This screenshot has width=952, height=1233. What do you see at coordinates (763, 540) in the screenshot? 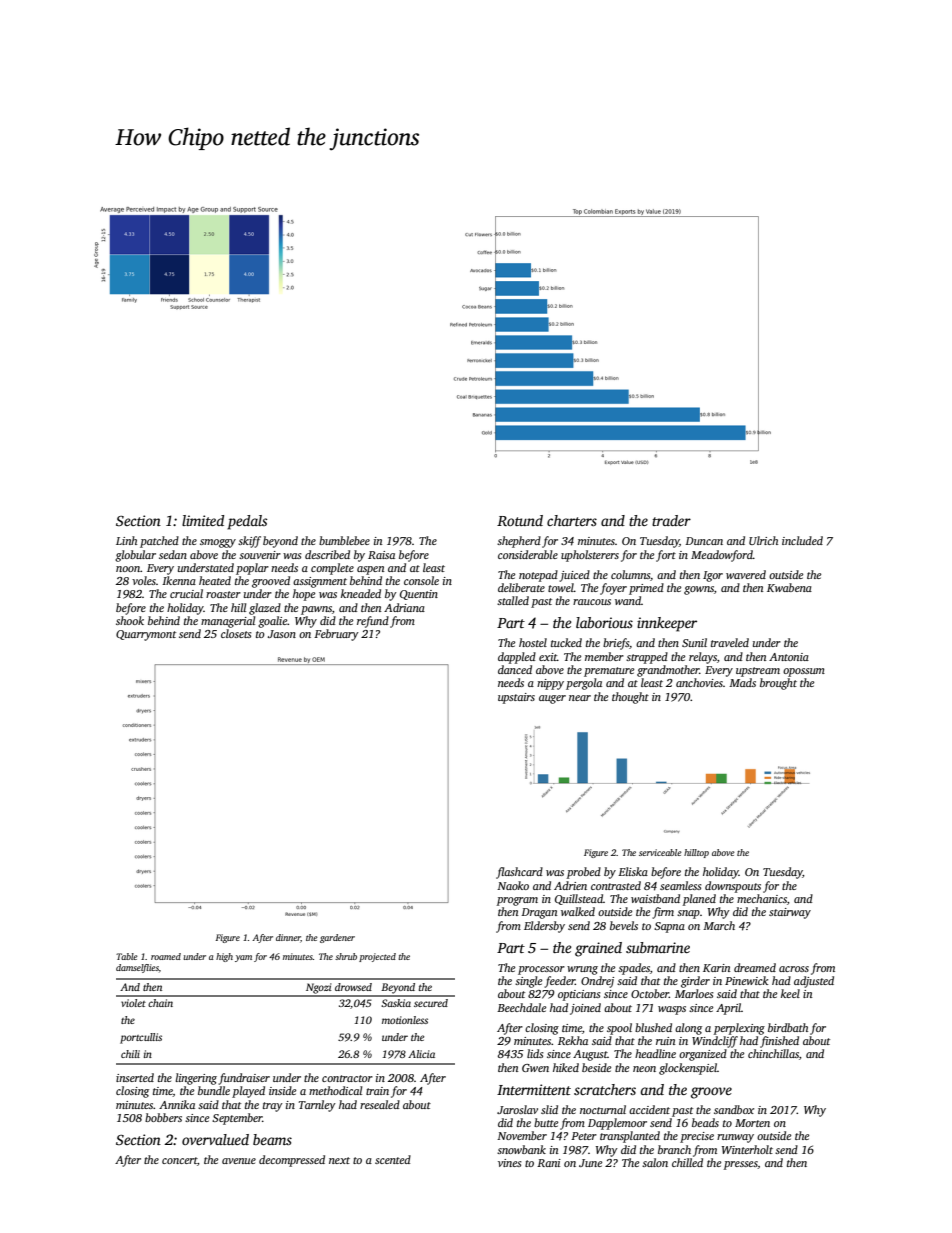
I see `Ulrich` at bounding box center [763, 540].
